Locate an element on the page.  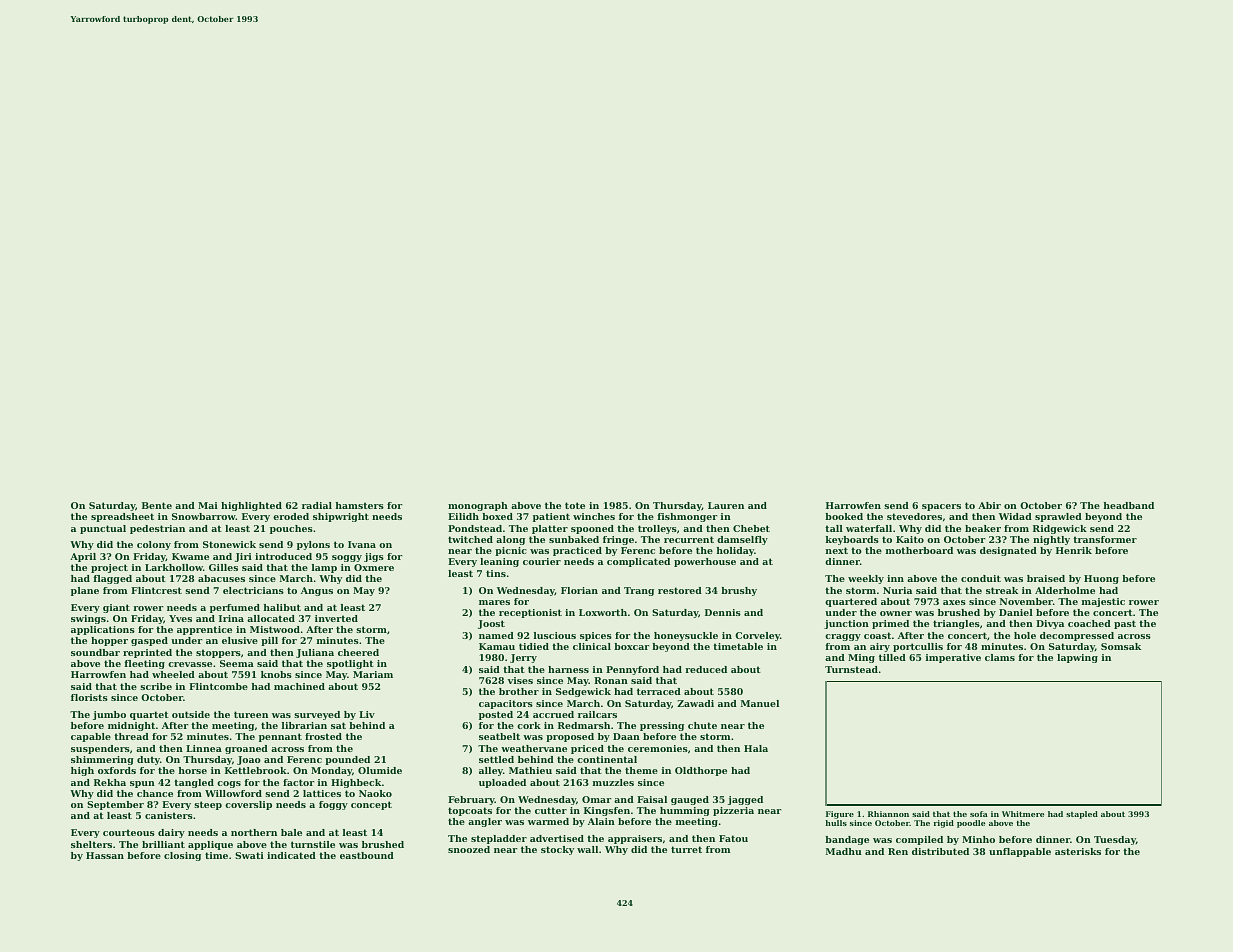
monograph is located at coordinates (478, 506).
